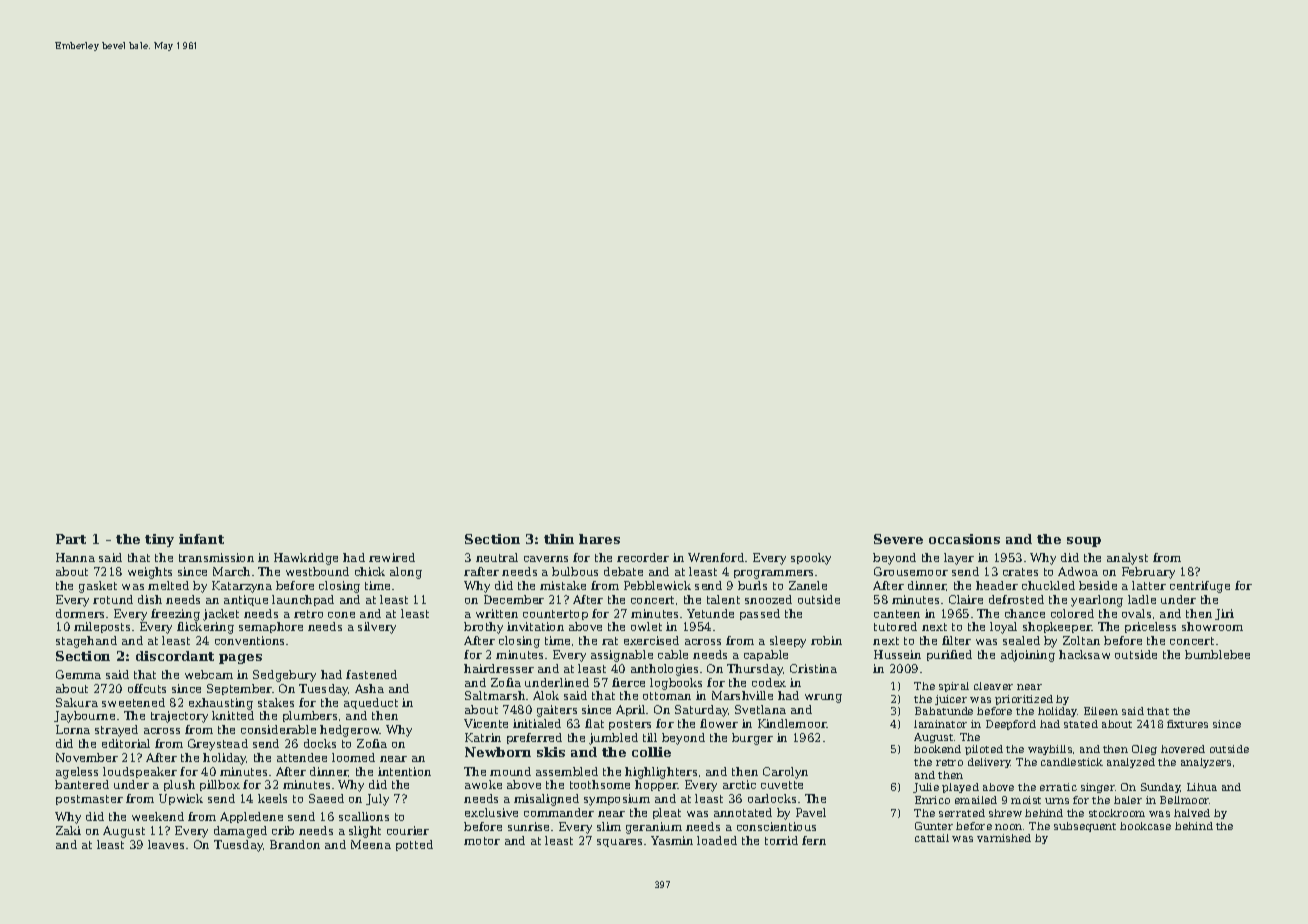 The image size is (1308, 924). Describe the element at coordinates (295, 844) in the image. I see `Brandon` at that location.
